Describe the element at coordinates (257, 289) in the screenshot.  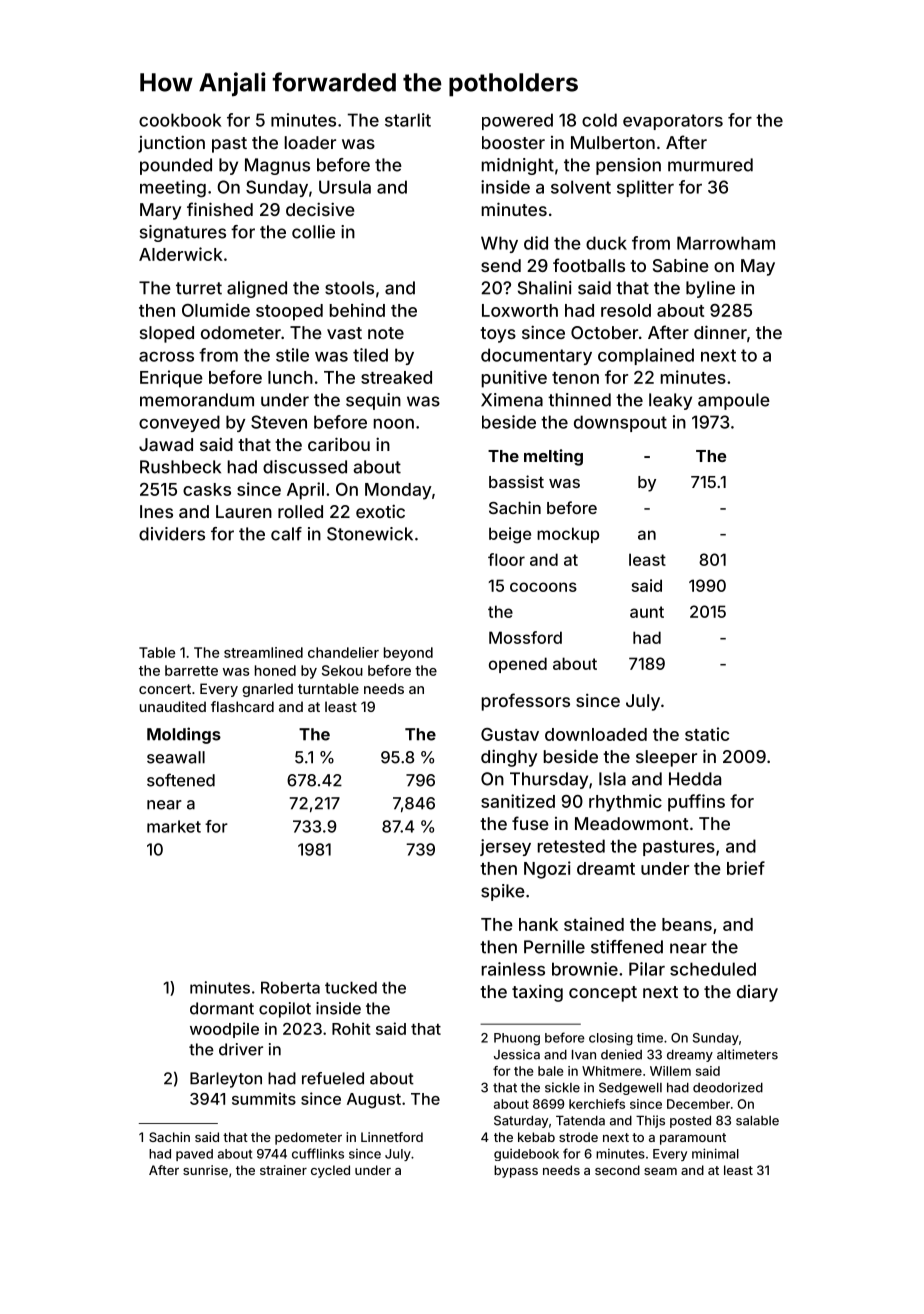
I see `aligned` at that location.
